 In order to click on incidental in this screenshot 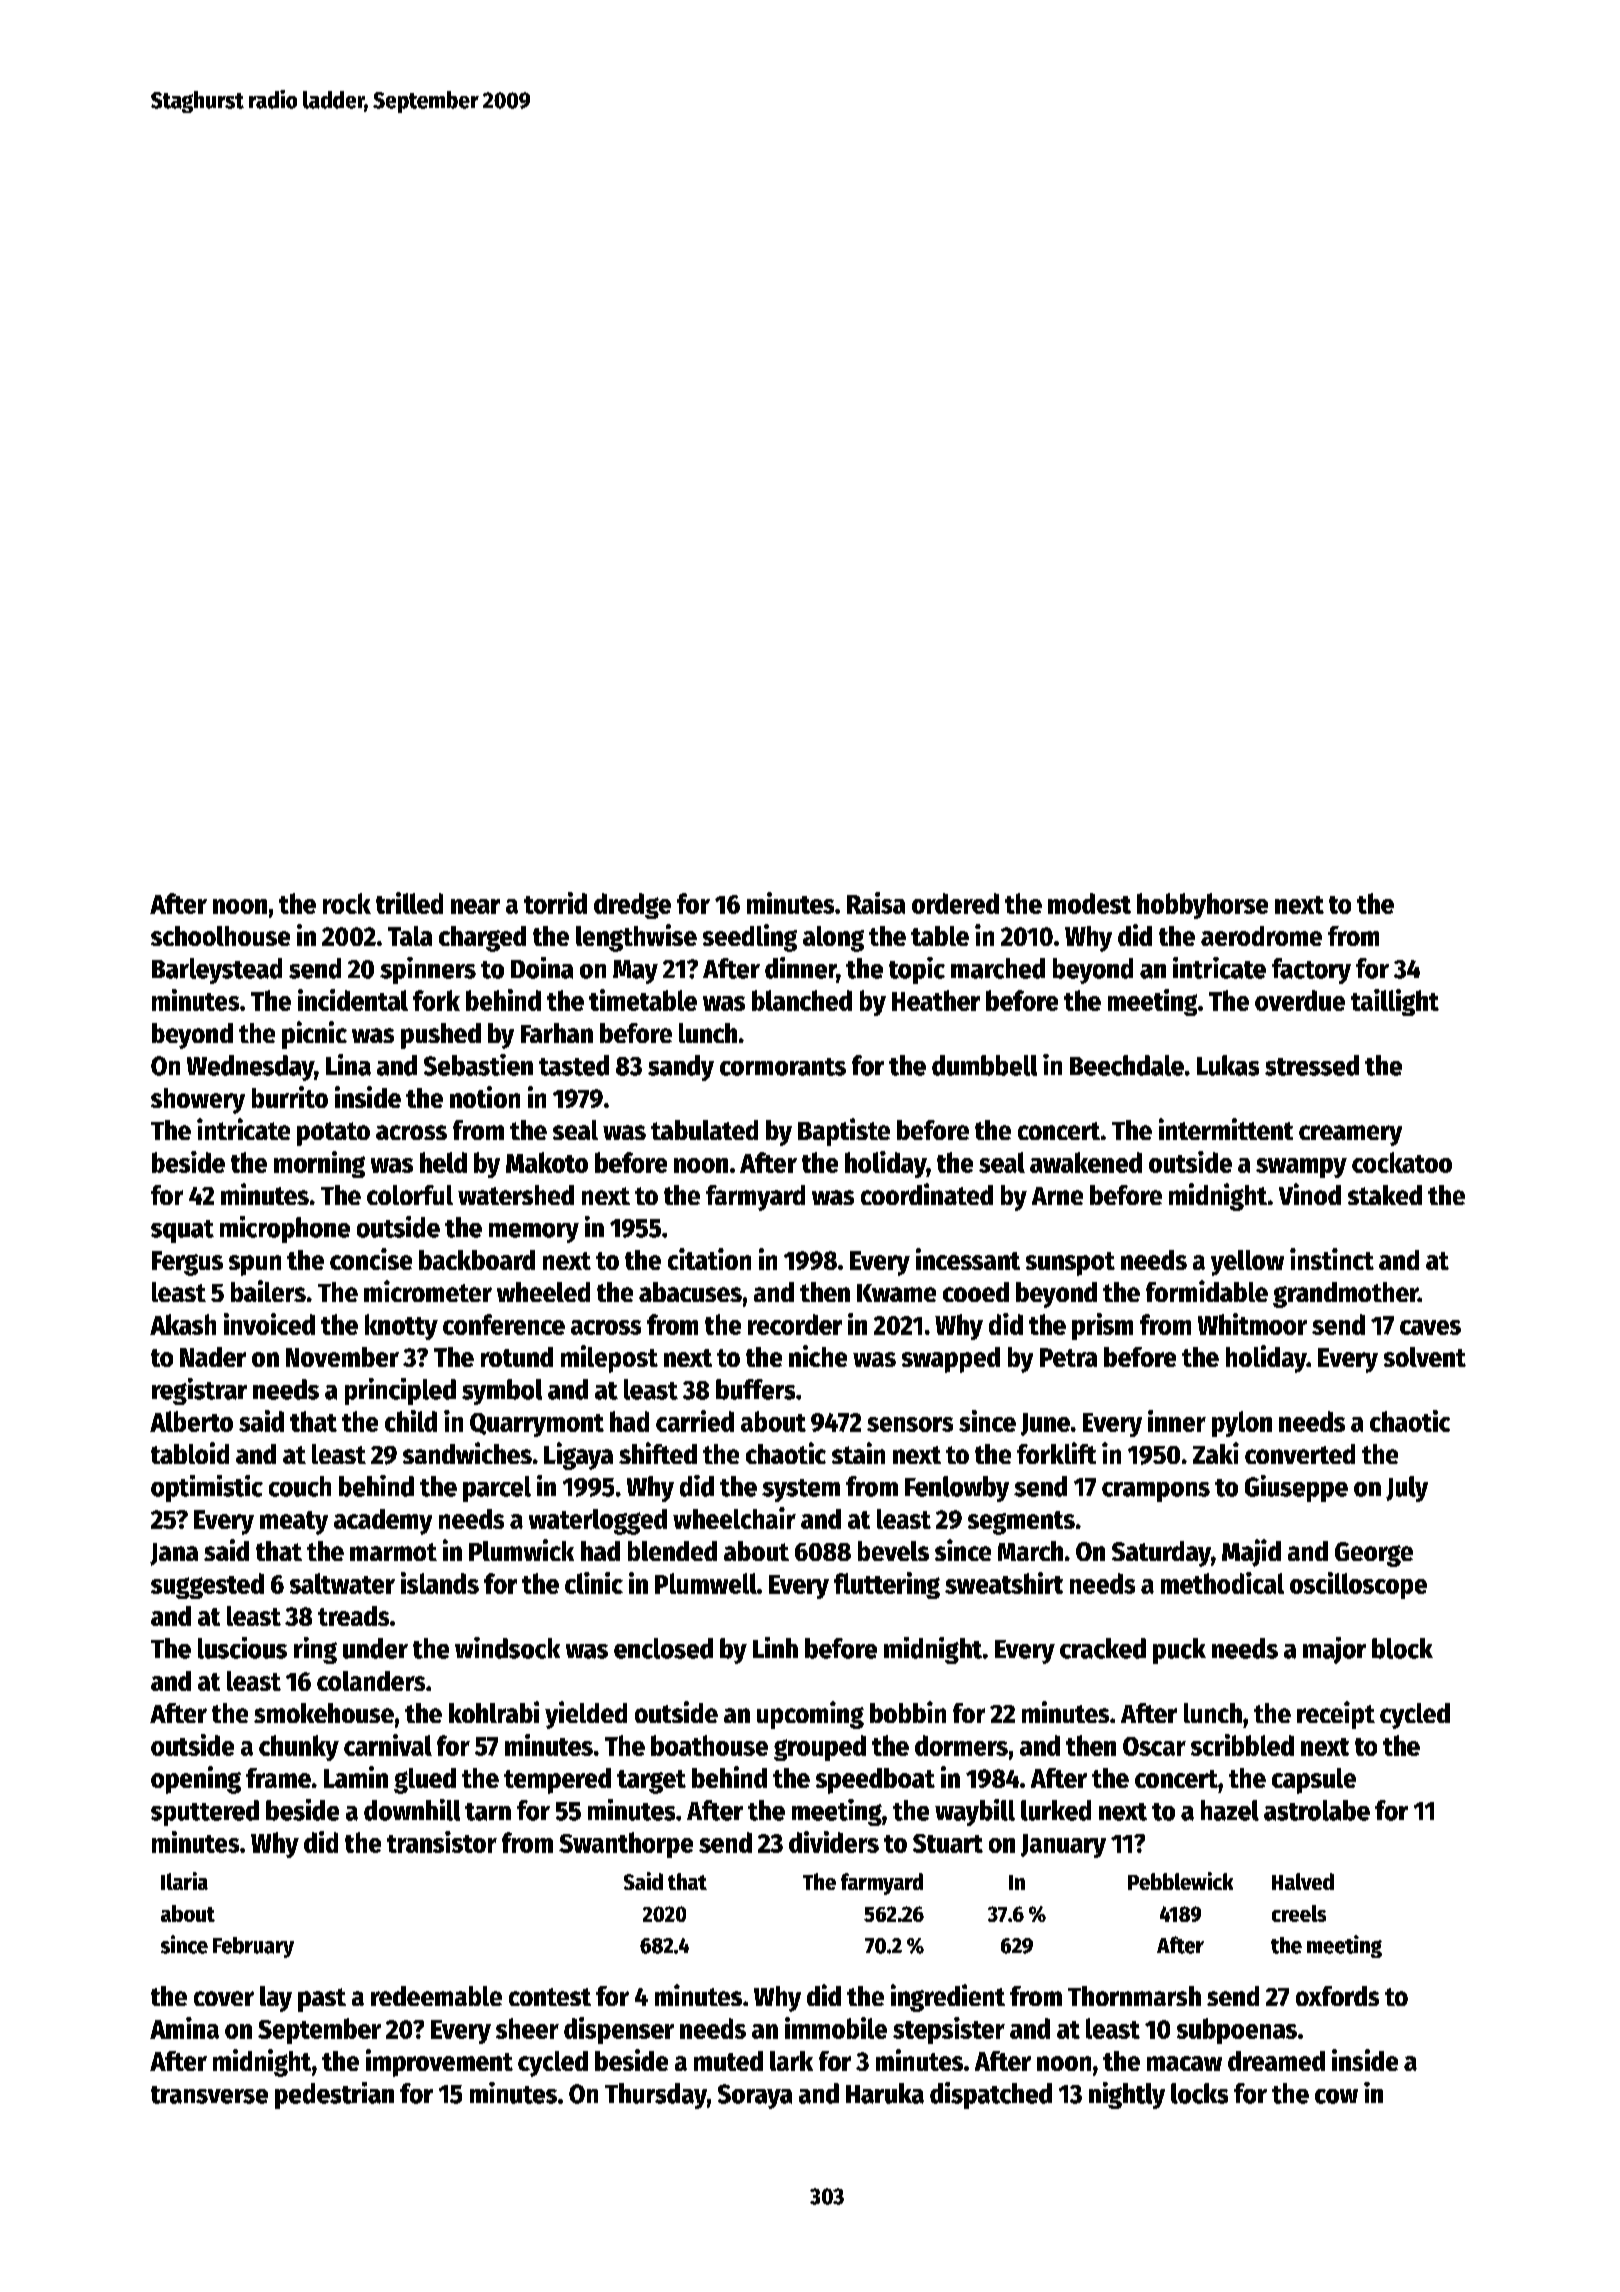, I will do `click(353, 1000)`.
